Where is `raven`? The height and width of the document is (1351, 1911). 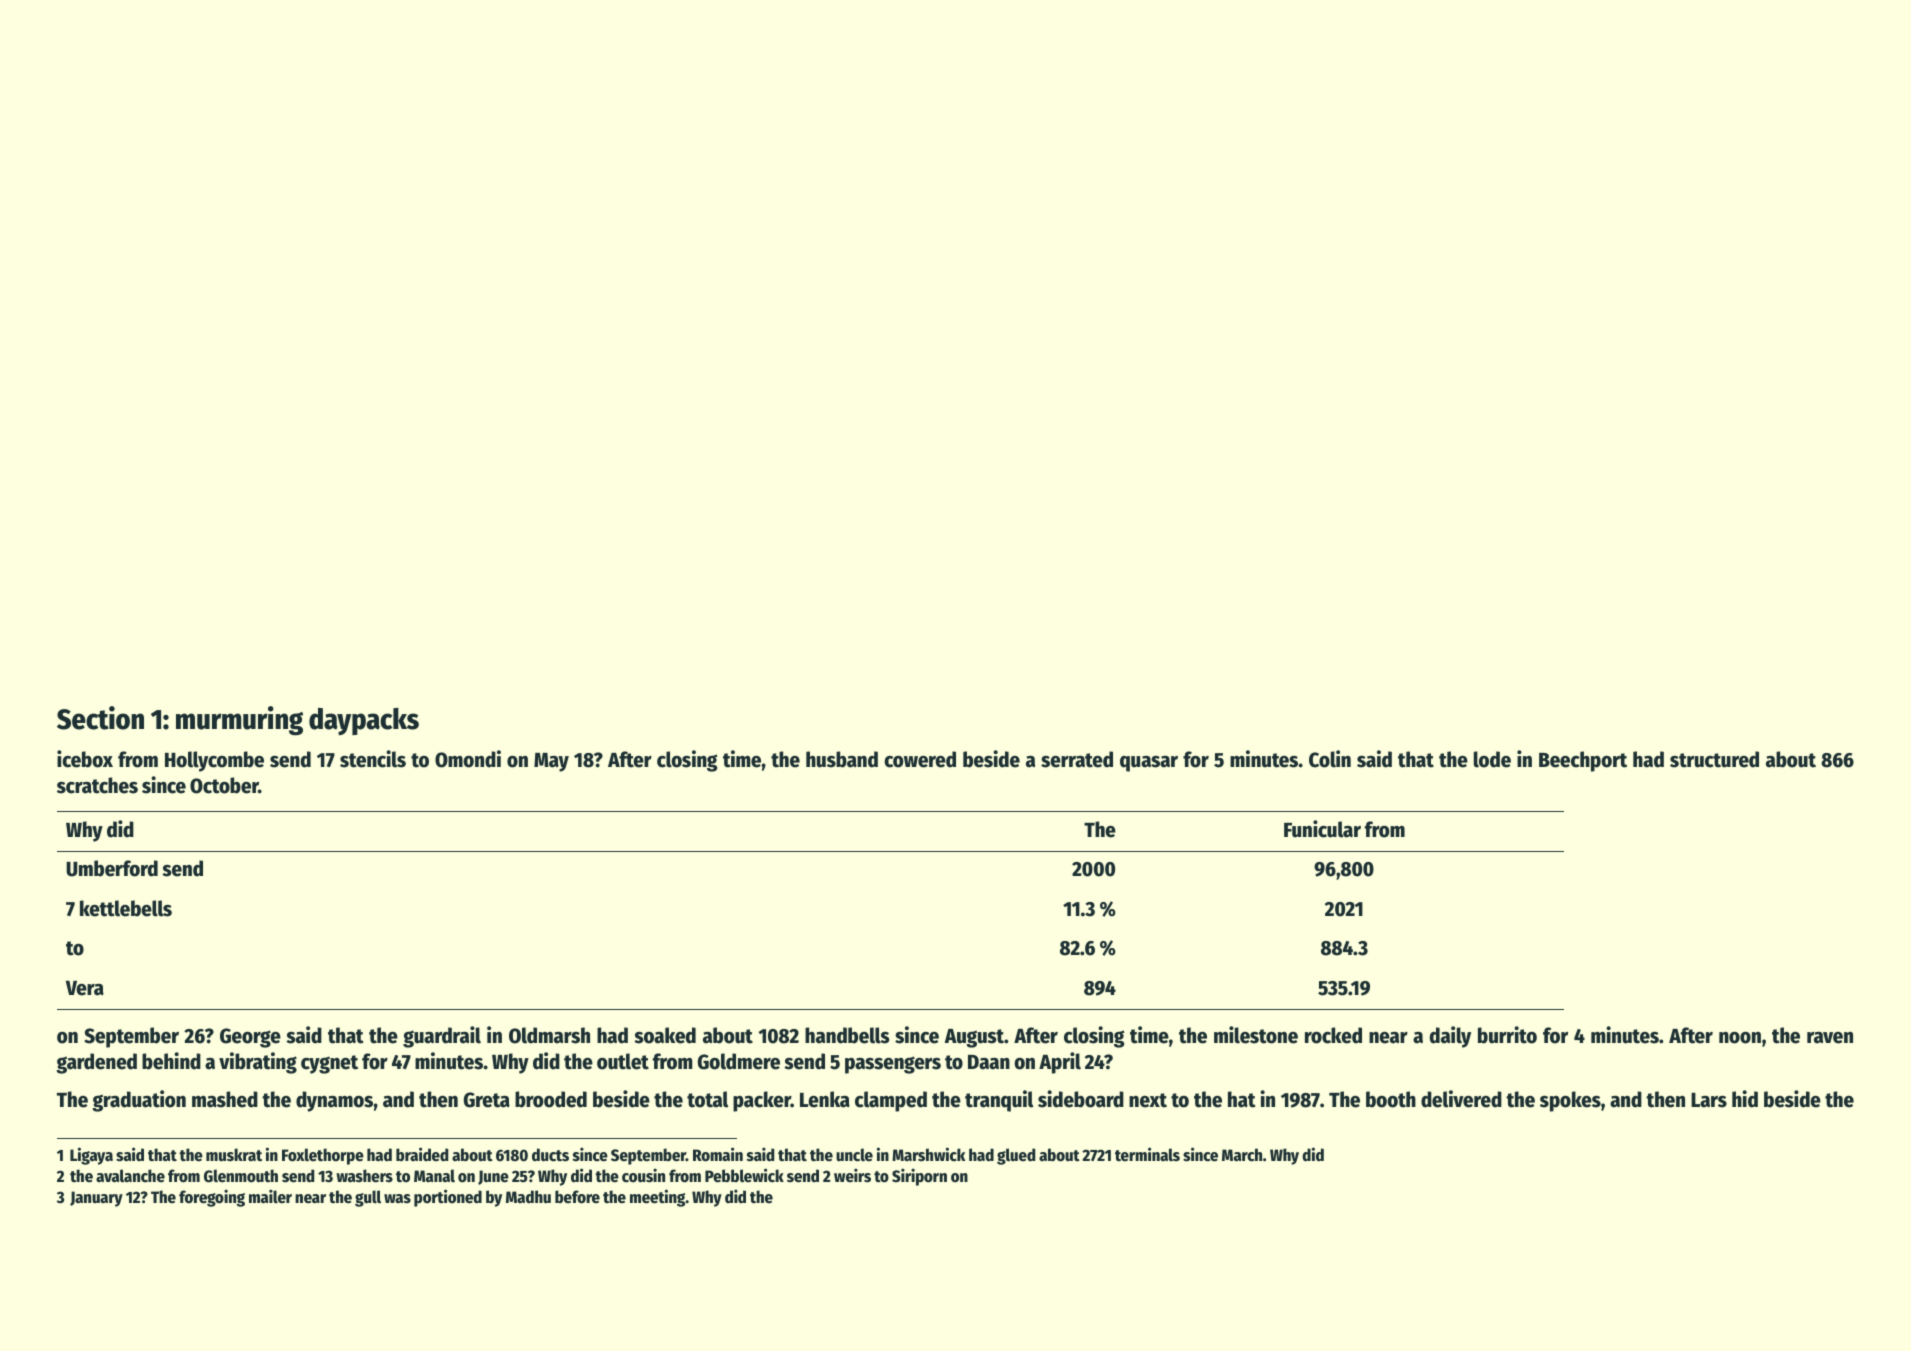 raven is located at coordinates (1830, 1038).
